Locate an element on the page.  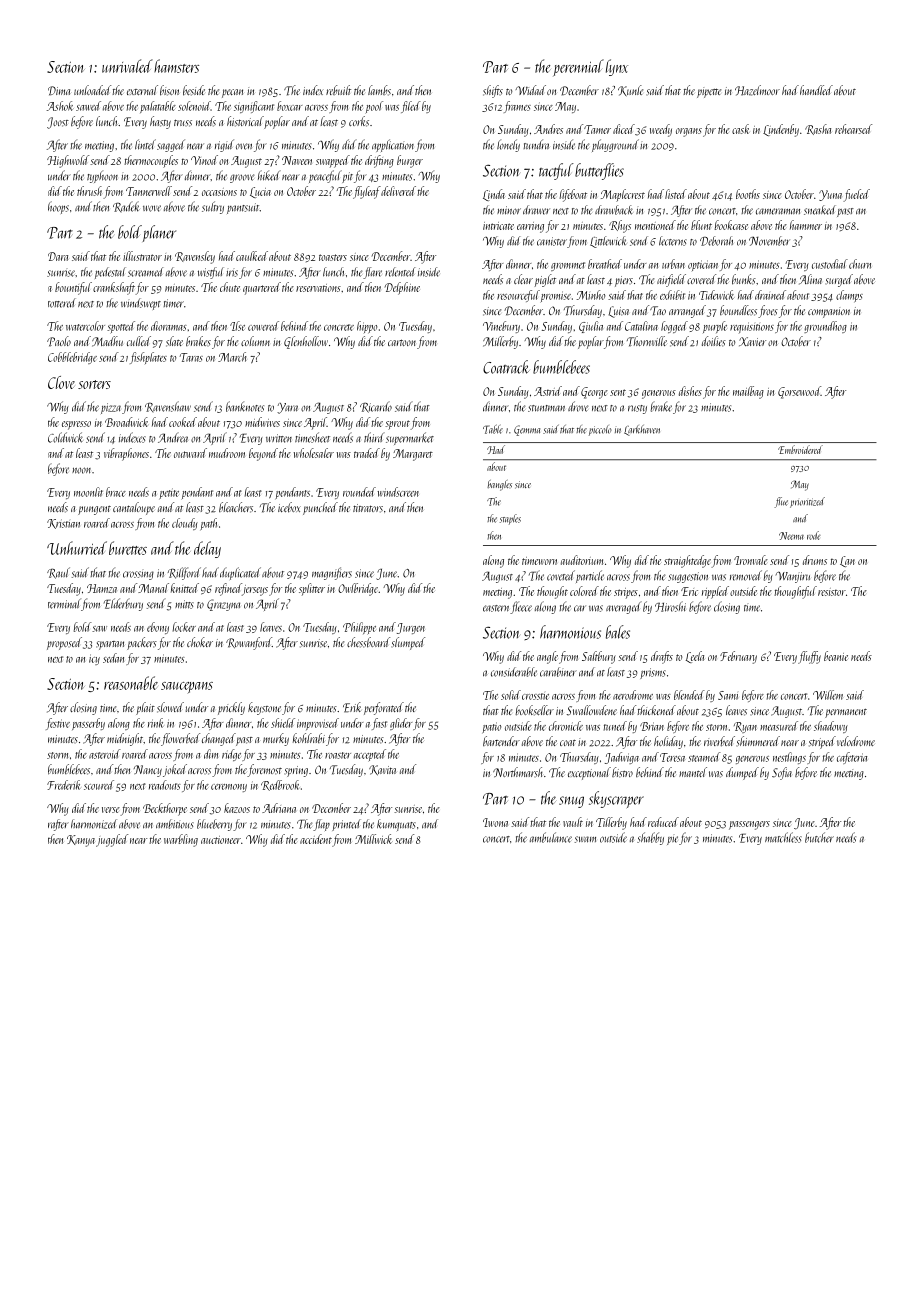
Ravenshaw is located at coordinates (168, 406).
